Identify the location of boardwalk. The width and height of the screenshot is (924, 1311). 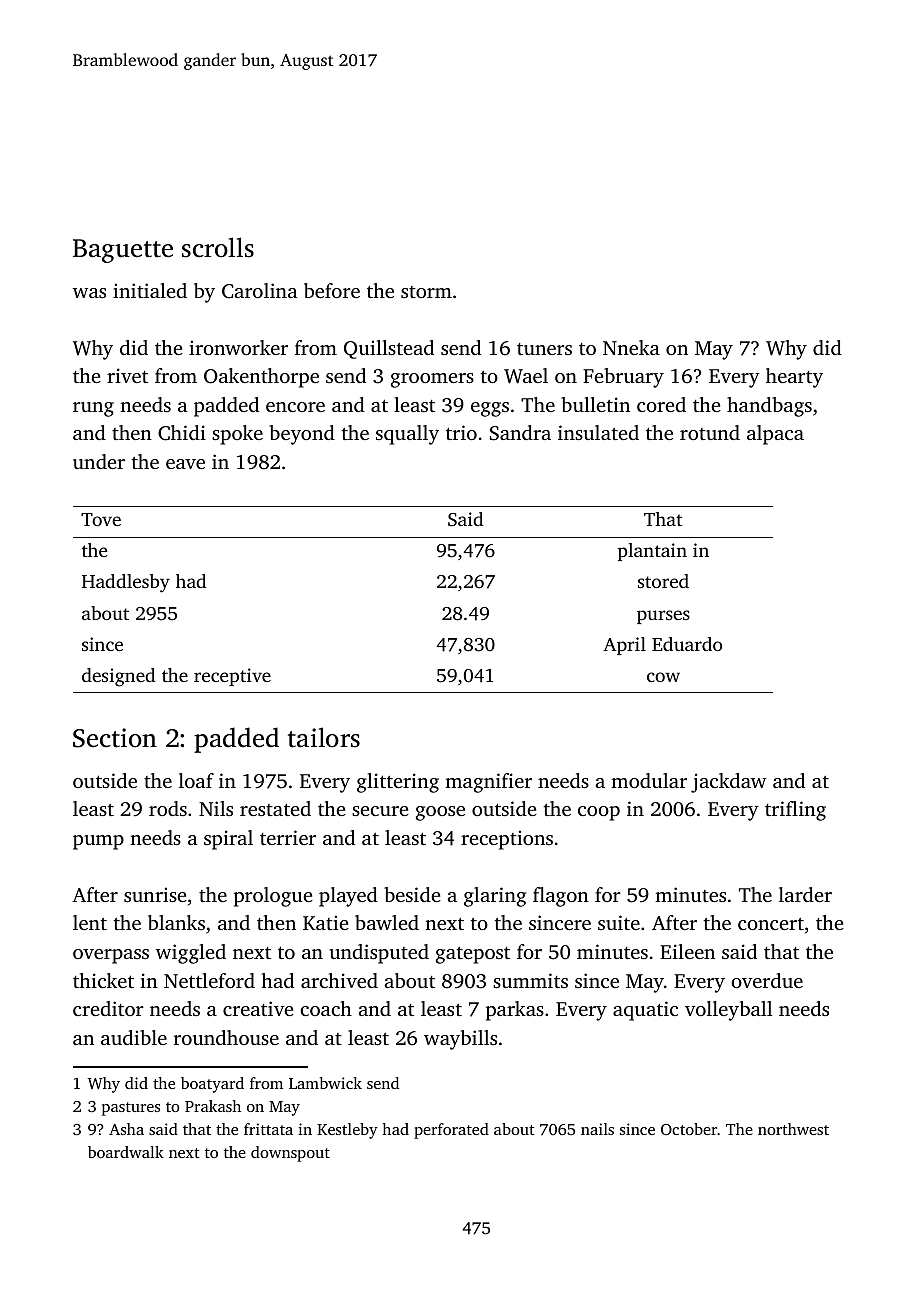
(126, 1152).
